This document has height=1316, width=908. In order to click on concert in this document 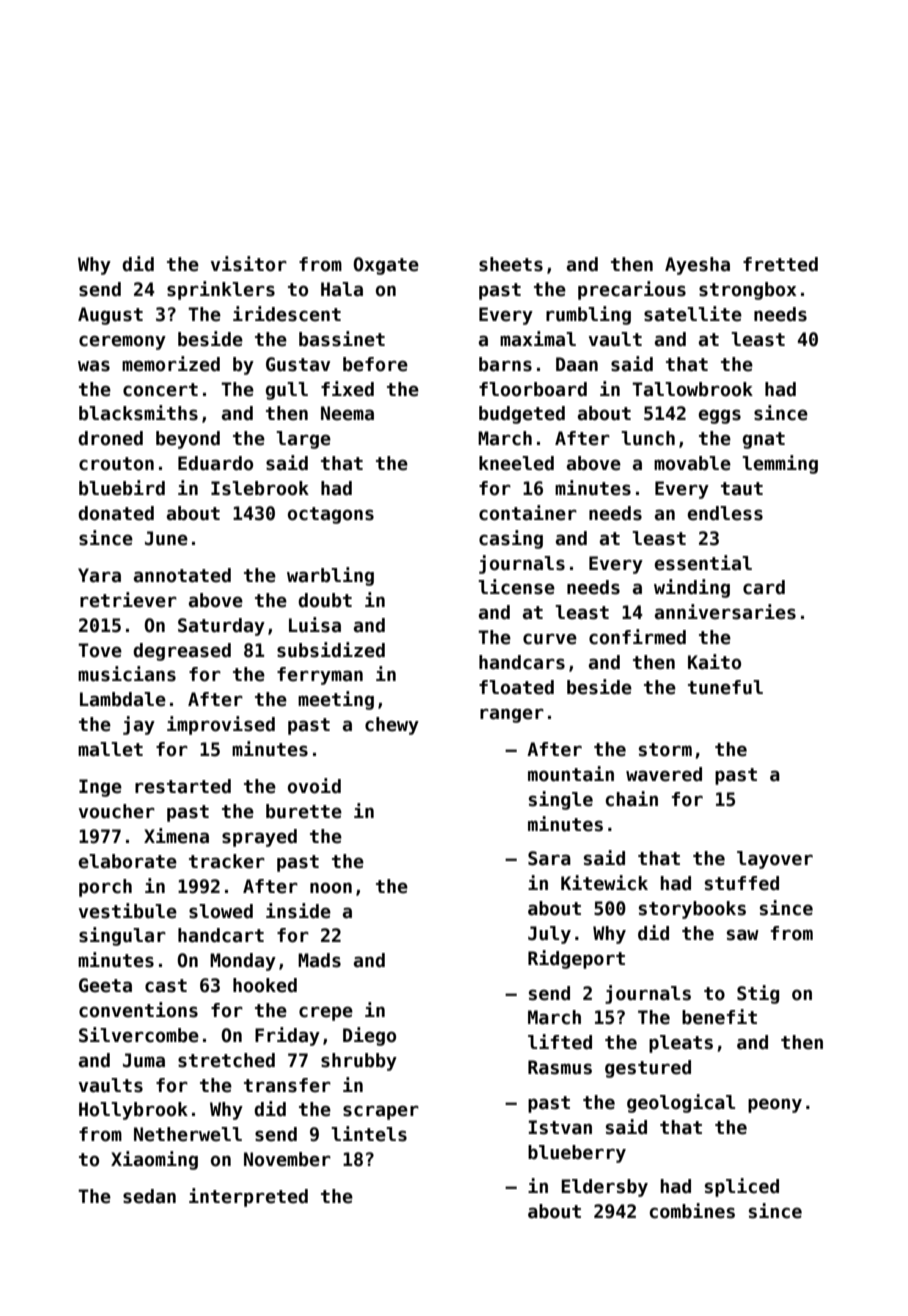, I will do `click(160, 390)`.
